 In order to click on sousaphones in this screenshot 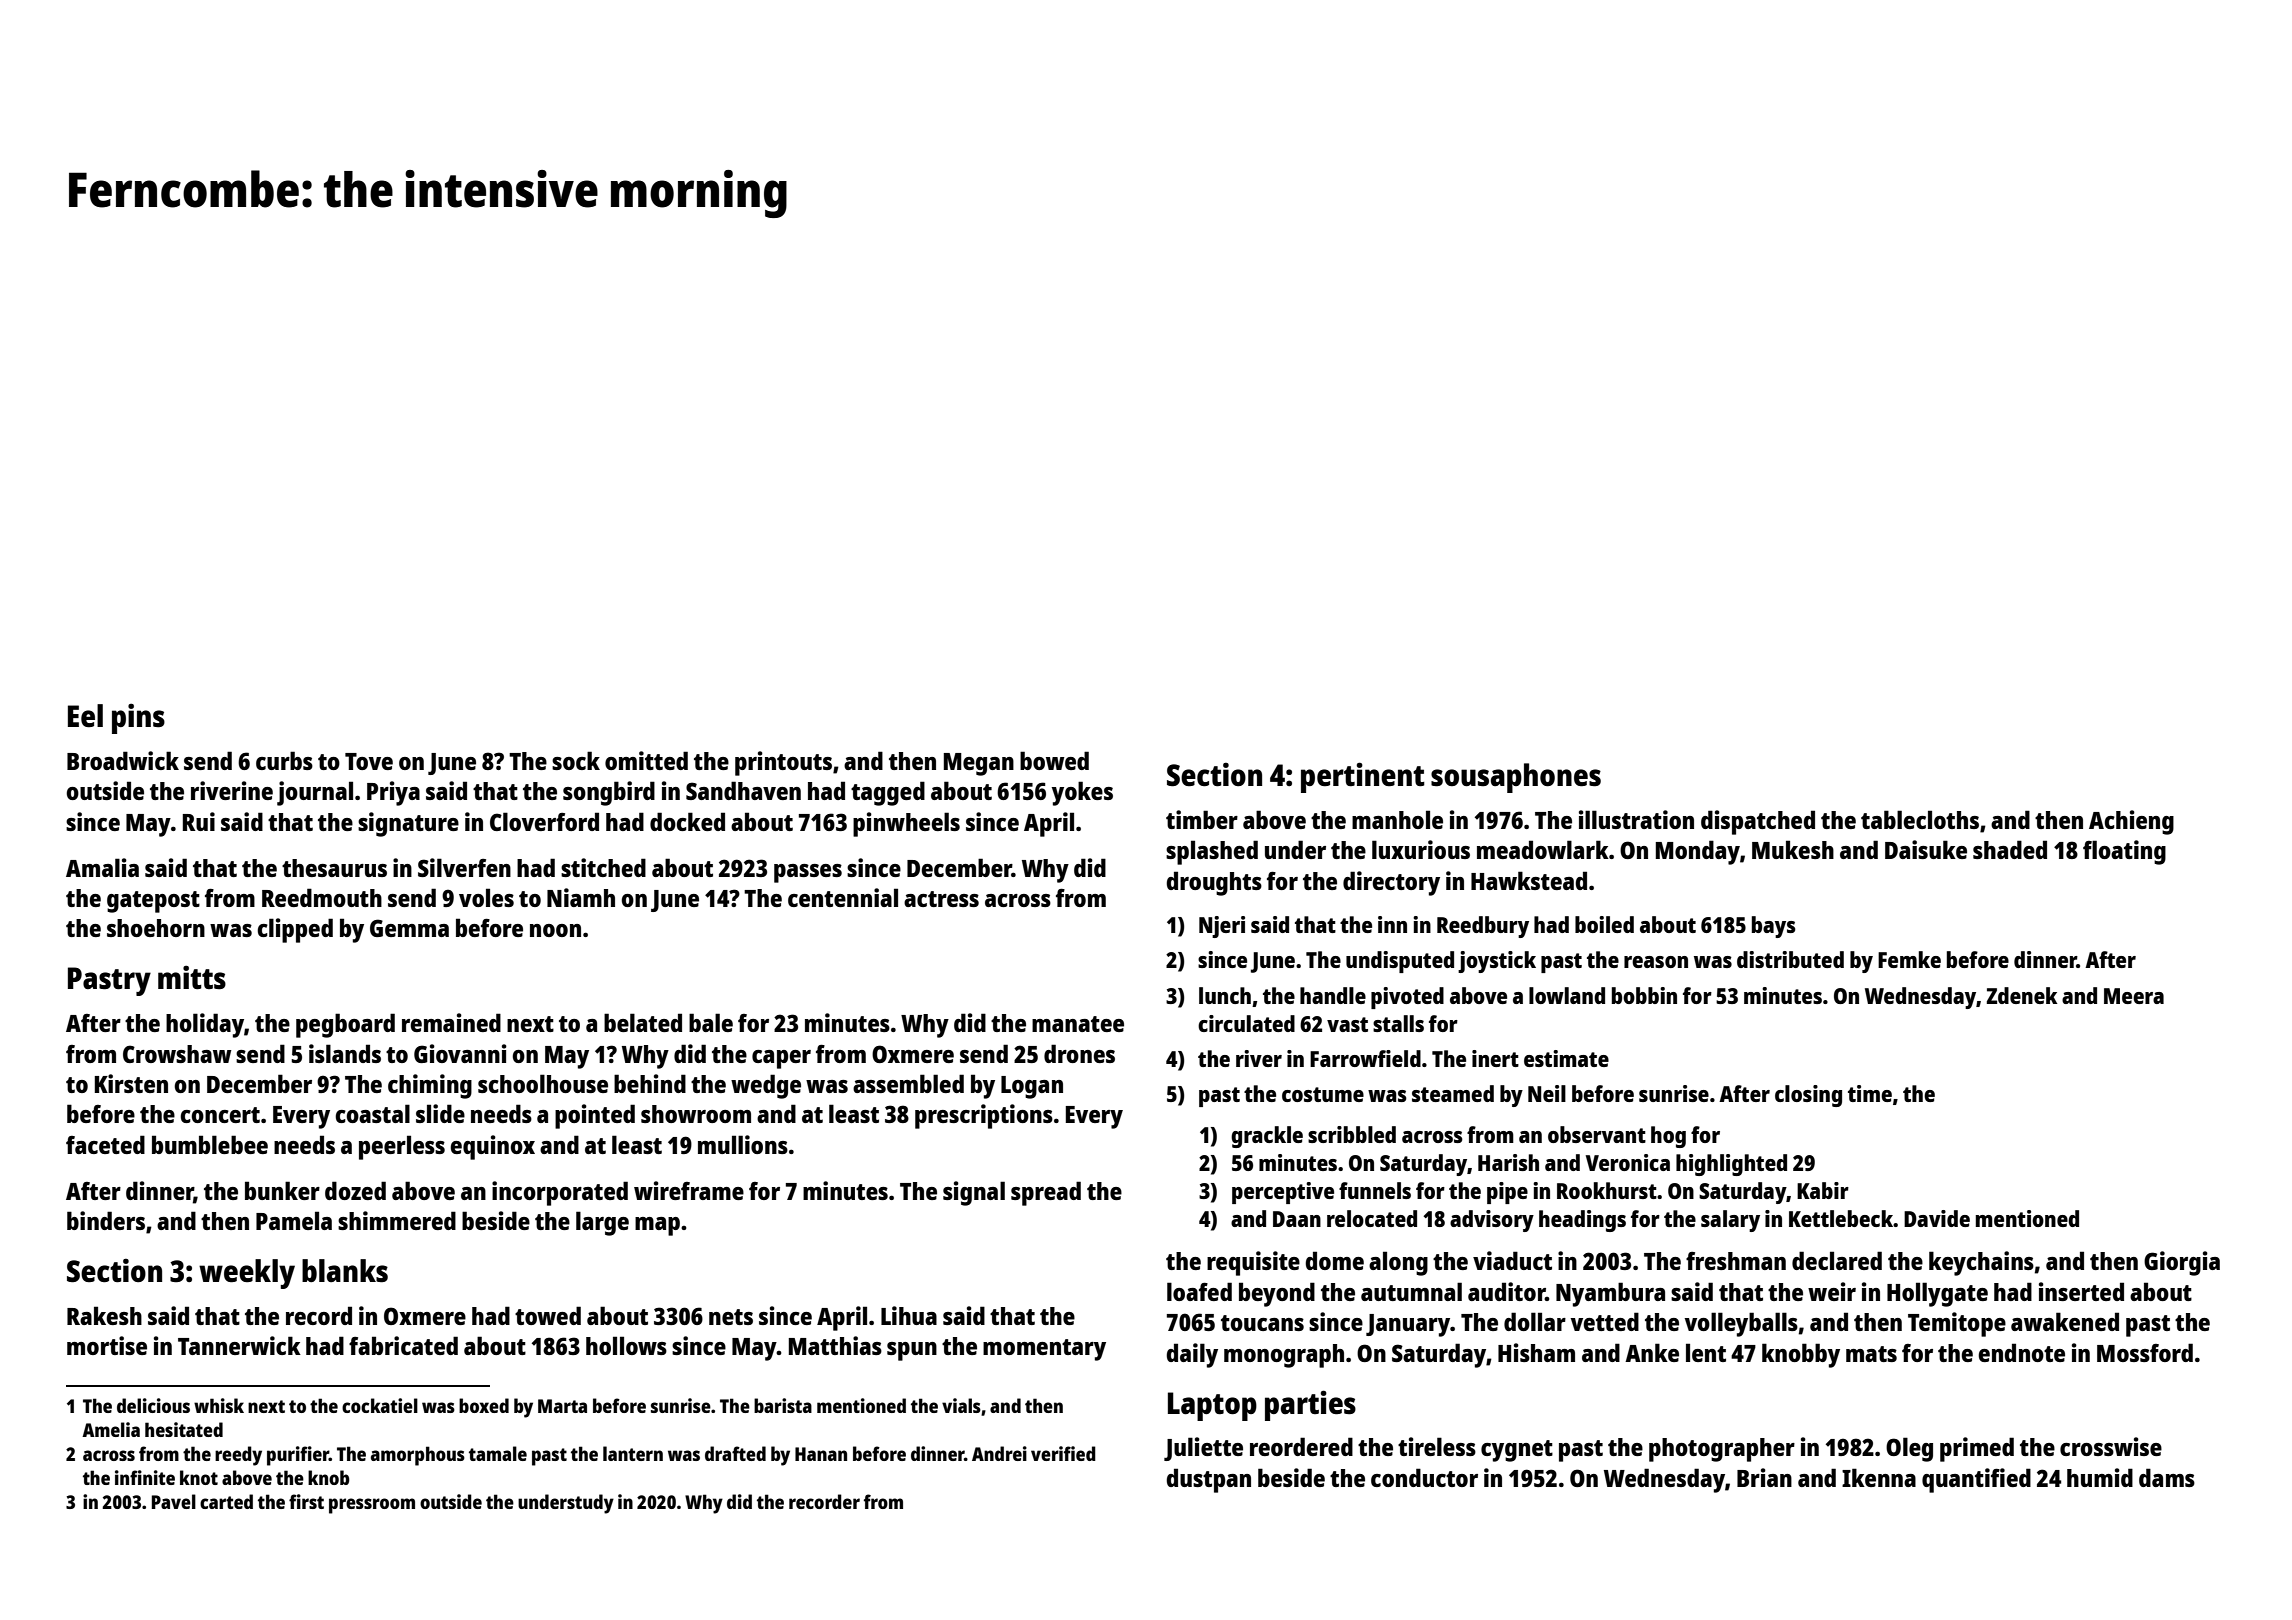, I will do `click(1516, 778)`.
